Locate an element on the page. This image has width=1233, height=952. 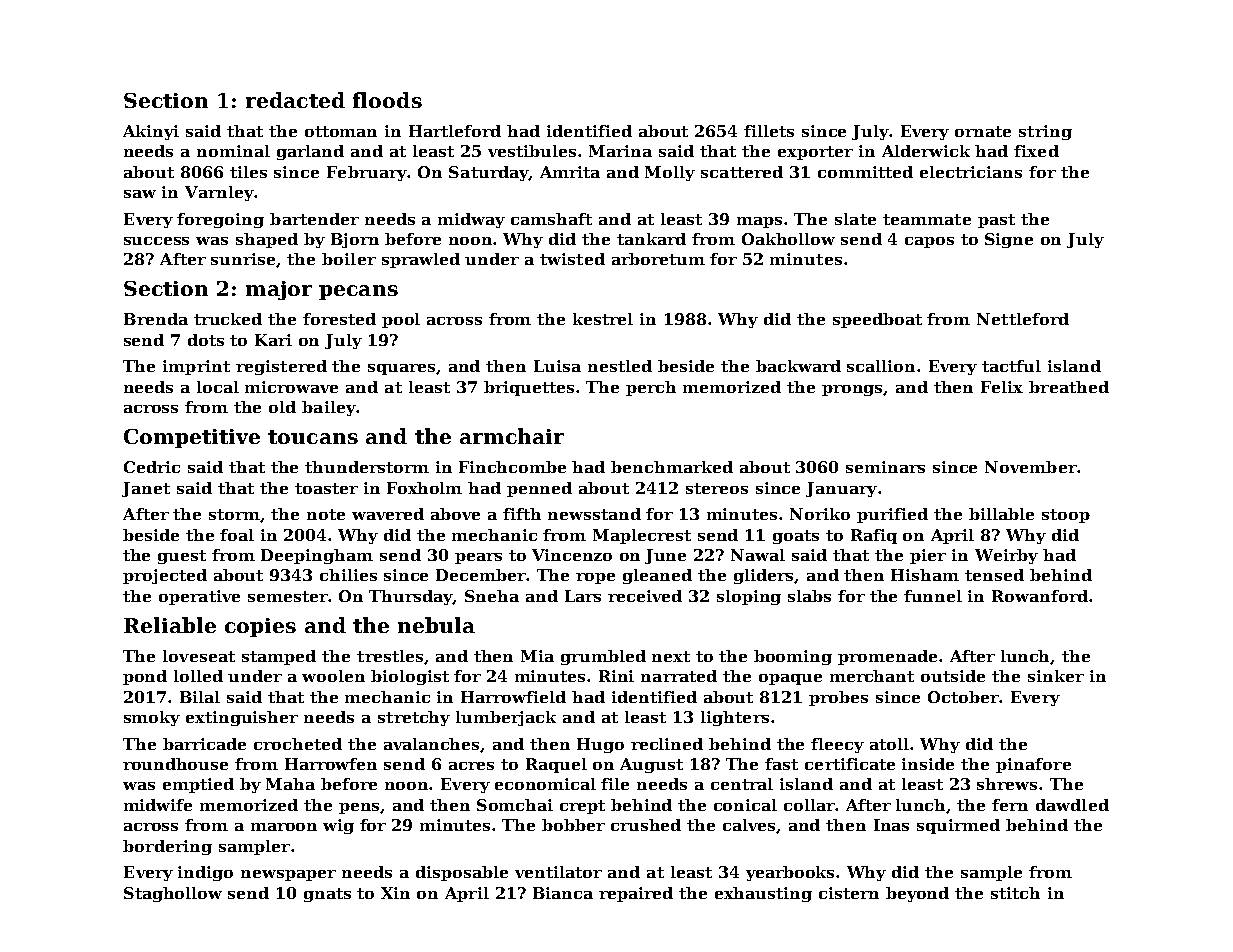
calves is located at coordinates (750, 826).
